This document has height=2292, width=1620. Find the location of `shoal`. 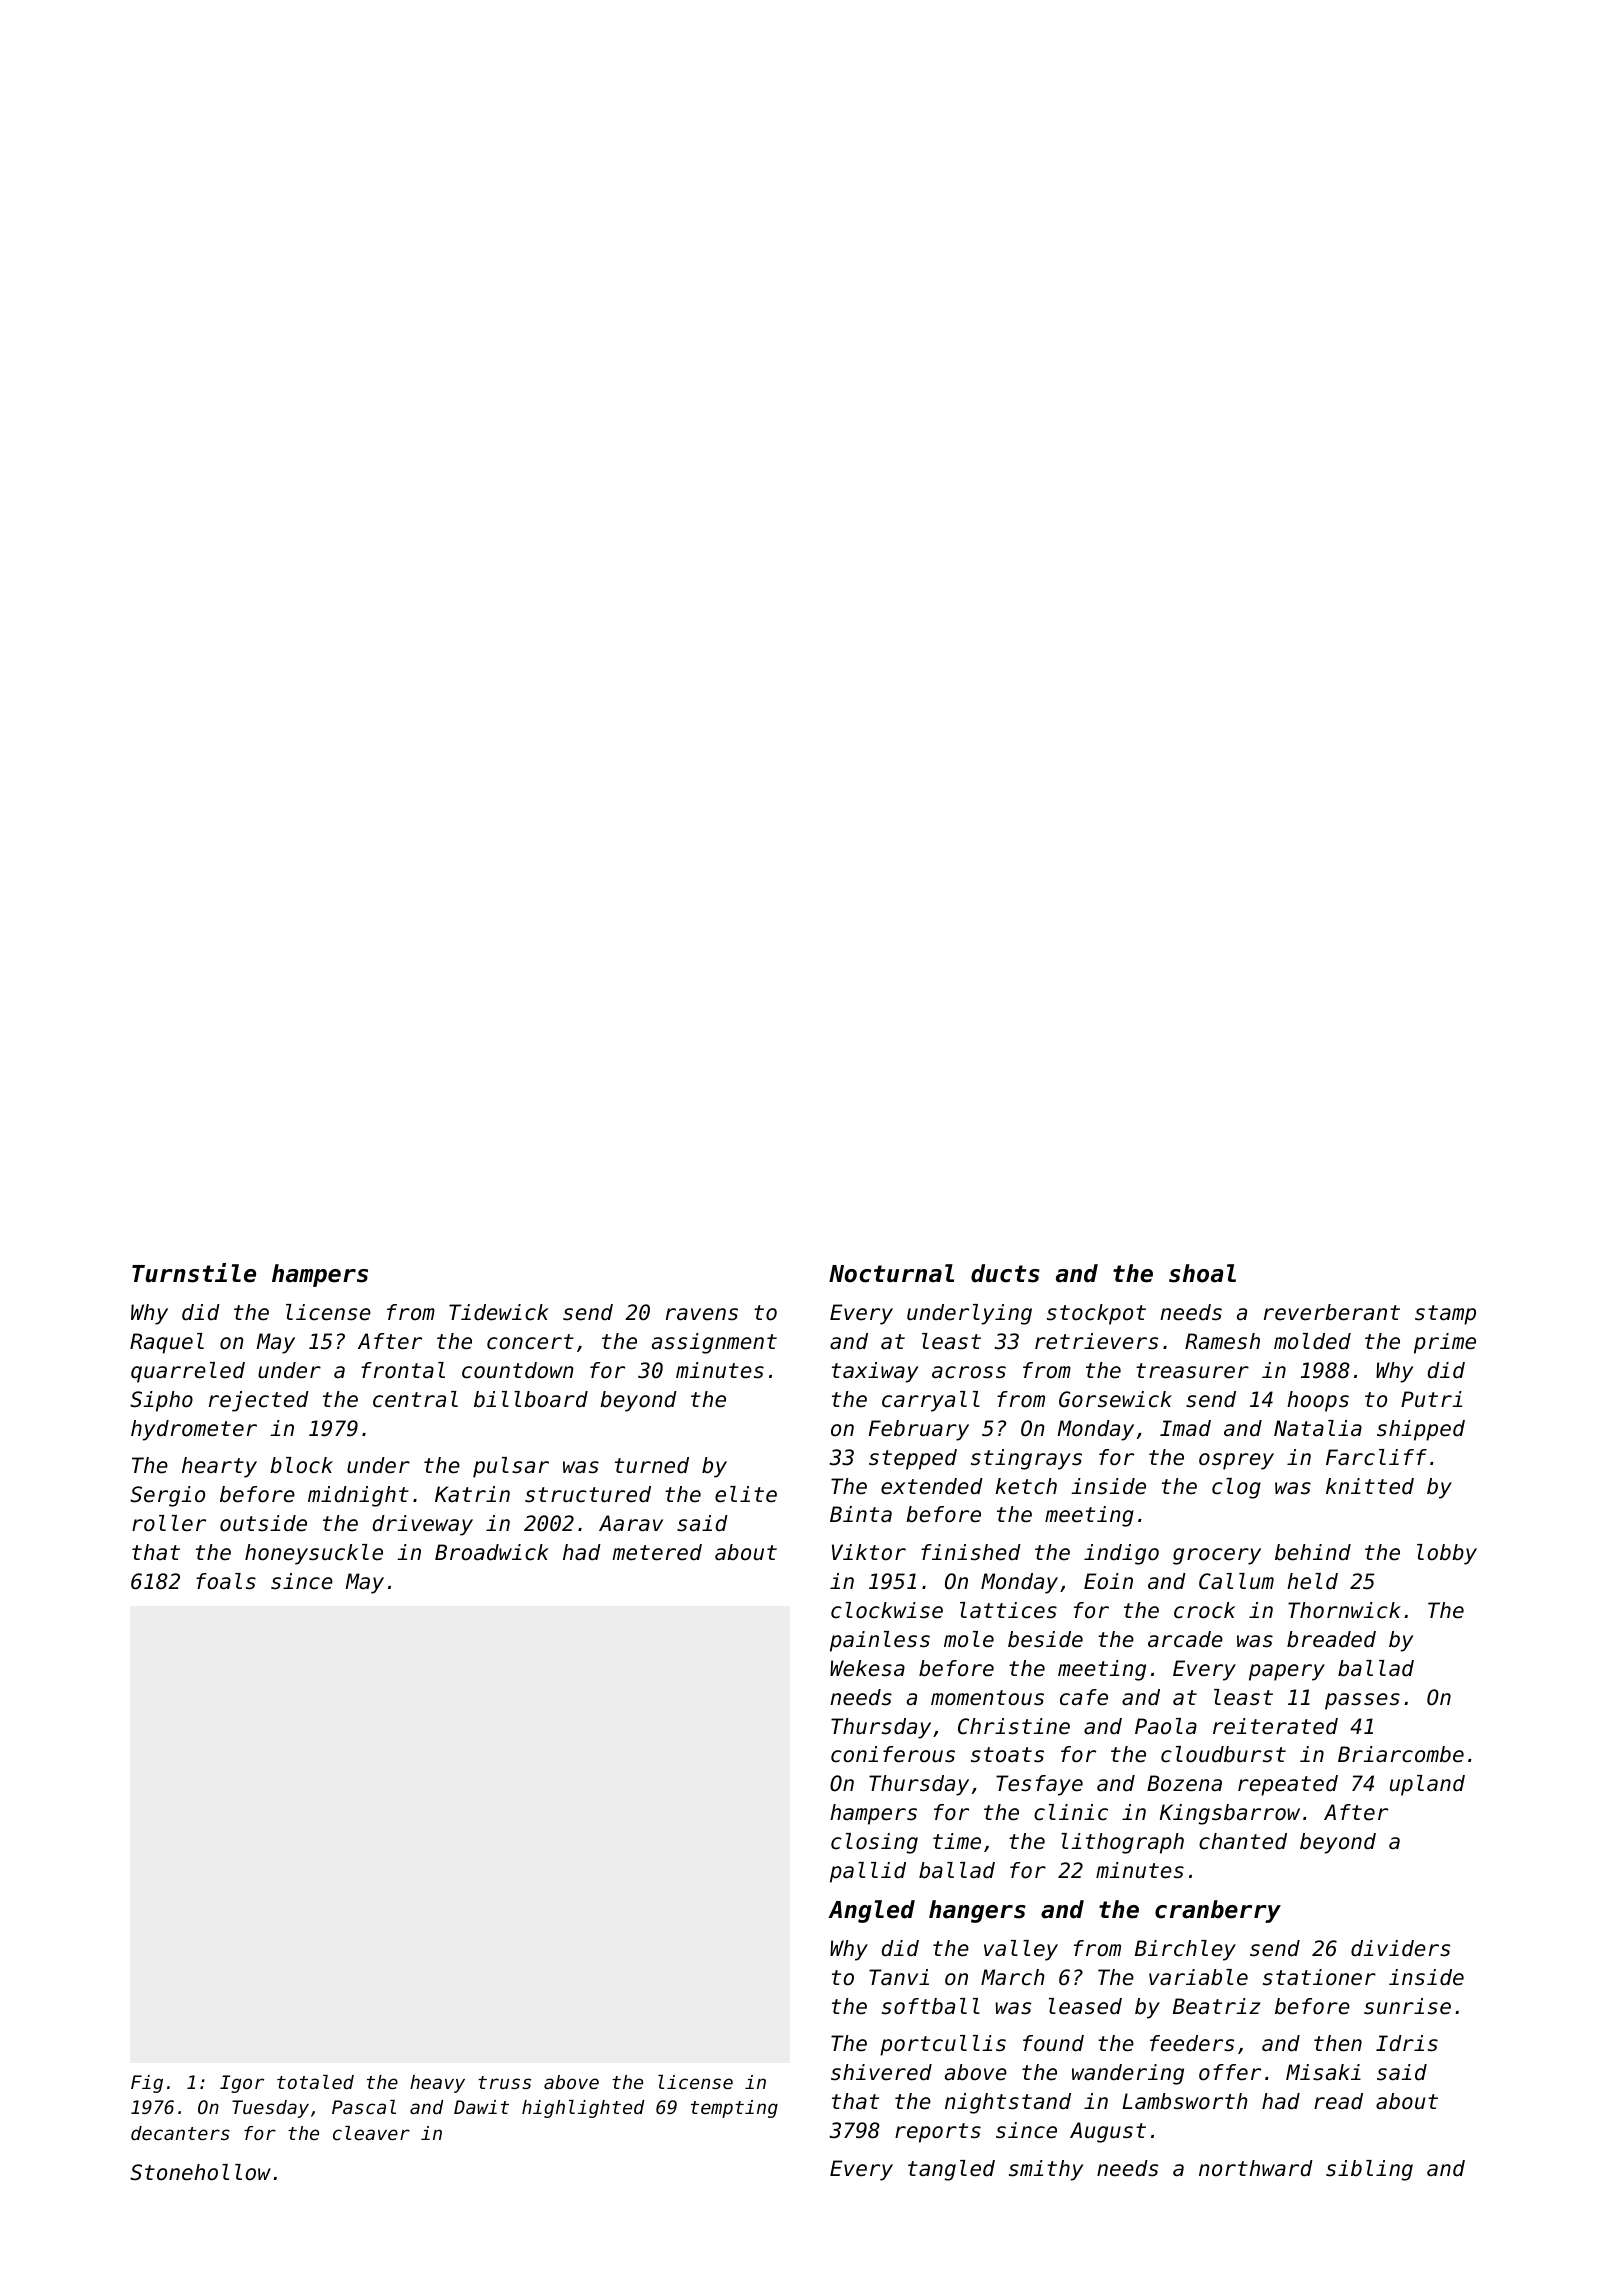

shoal is located at coordinates (1202, 1273).
